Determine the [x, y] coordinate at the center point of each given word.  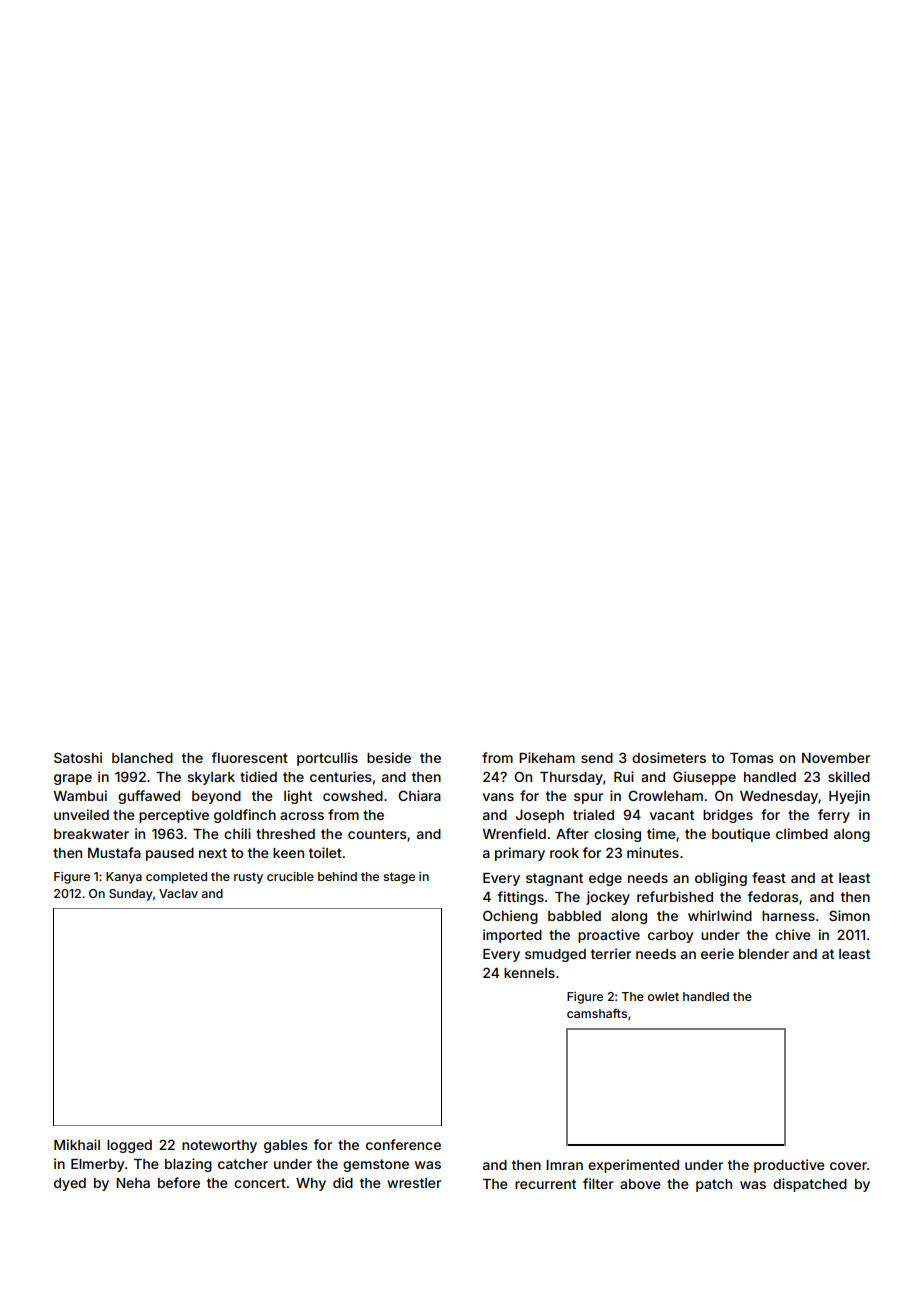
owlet [663, 996]
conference [403, 1144]
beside [389, 757]
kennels [529, 973]
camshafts [597, 1013]
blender [764, 954]
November [836, 758]
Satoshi [78, 757]
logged [129, 1146]
